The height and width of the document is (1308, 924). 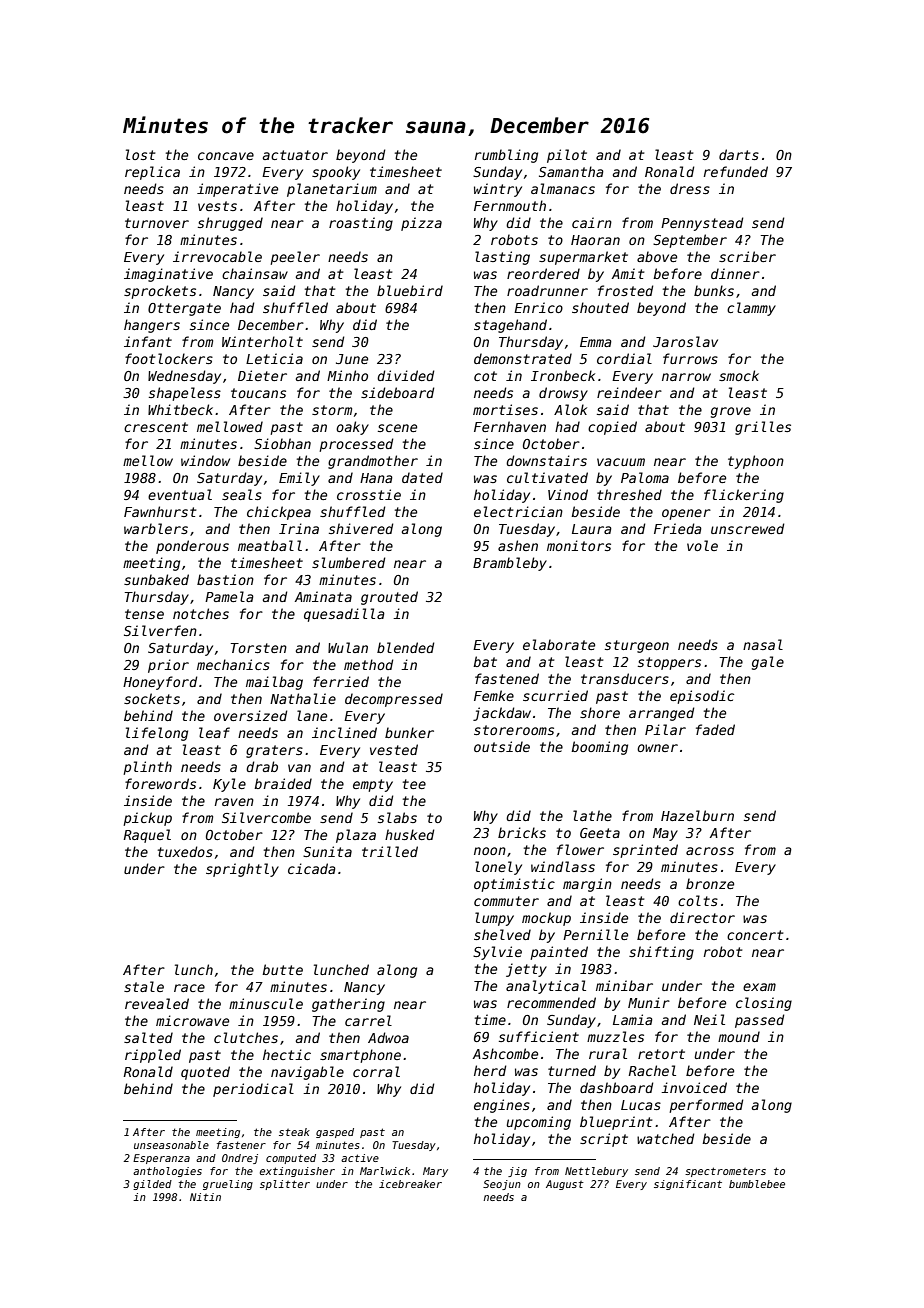 I want to click on Hazelburn, so click(x=697, y=815).
